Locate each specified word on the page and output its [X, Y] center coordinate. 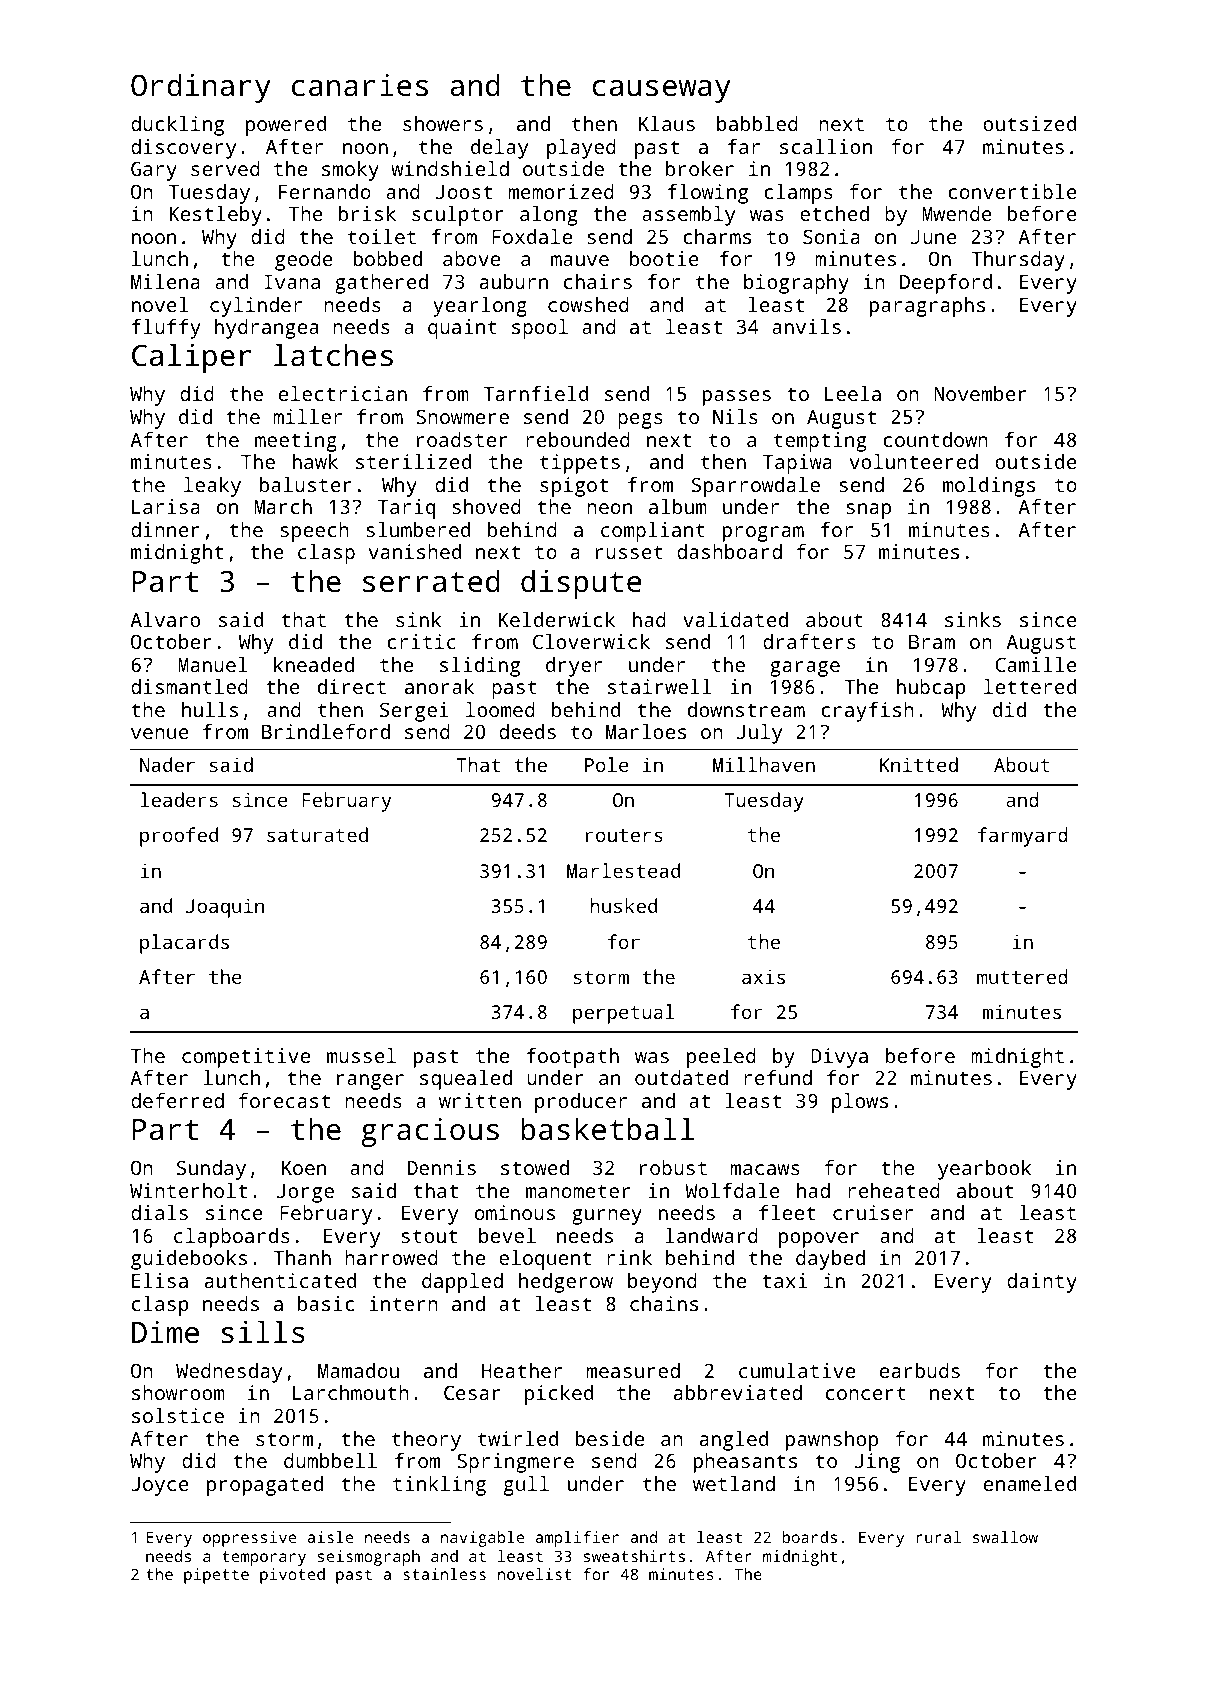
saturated [317, 834]
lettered [1030, 686]
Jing [877, 1463]
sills [263, 1332]
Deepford [946, 284]
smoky [350, 171]
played [581, 149]
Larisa [166, 506]
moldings [989, 487]
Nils [735, 416]
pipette [216, 1576]
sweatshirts [634, 1556]
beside [610, 1438]
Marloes [646, 731]
